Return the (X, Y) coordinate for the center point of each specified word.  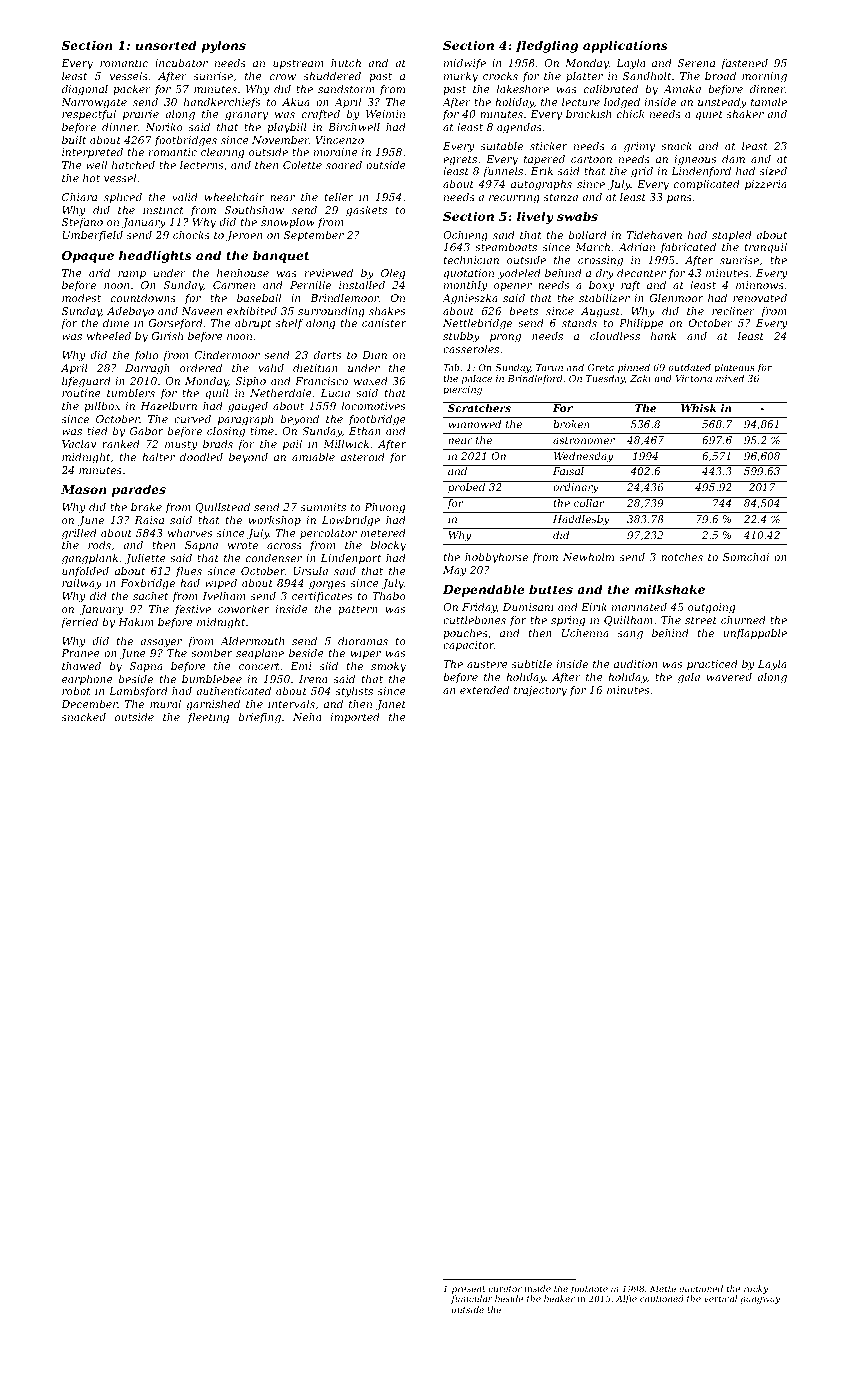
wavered (729, 677)
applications (625, 46)
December (89, 704)
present (468, 1290)
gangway (760, 1300)
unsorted (166, 45)
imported (355, 718)
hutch (346, 63)
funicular (471, 1299)
